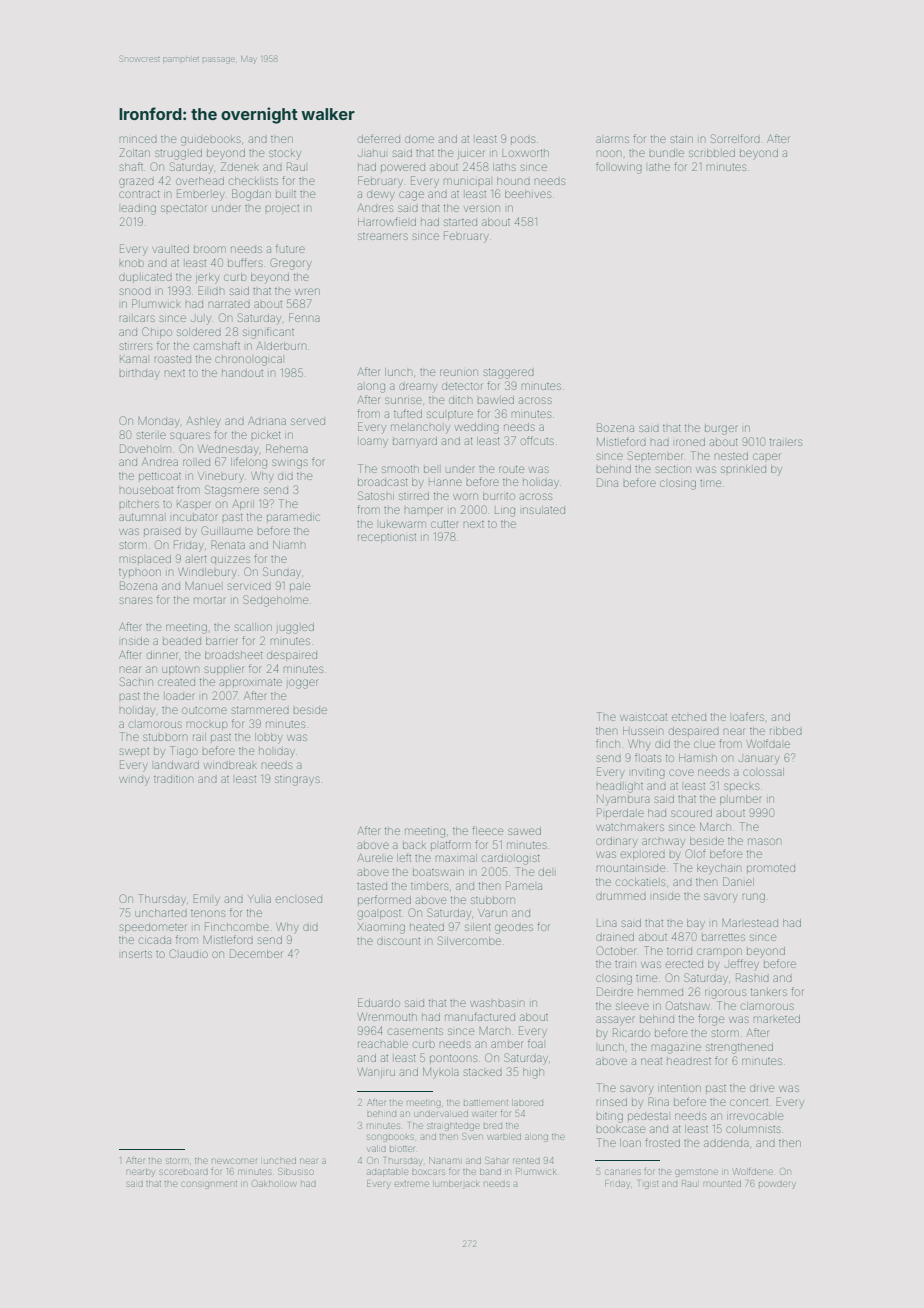  Describe the element at coordinates (659, 167) in the screenshot. I see `lathe` at that location.
